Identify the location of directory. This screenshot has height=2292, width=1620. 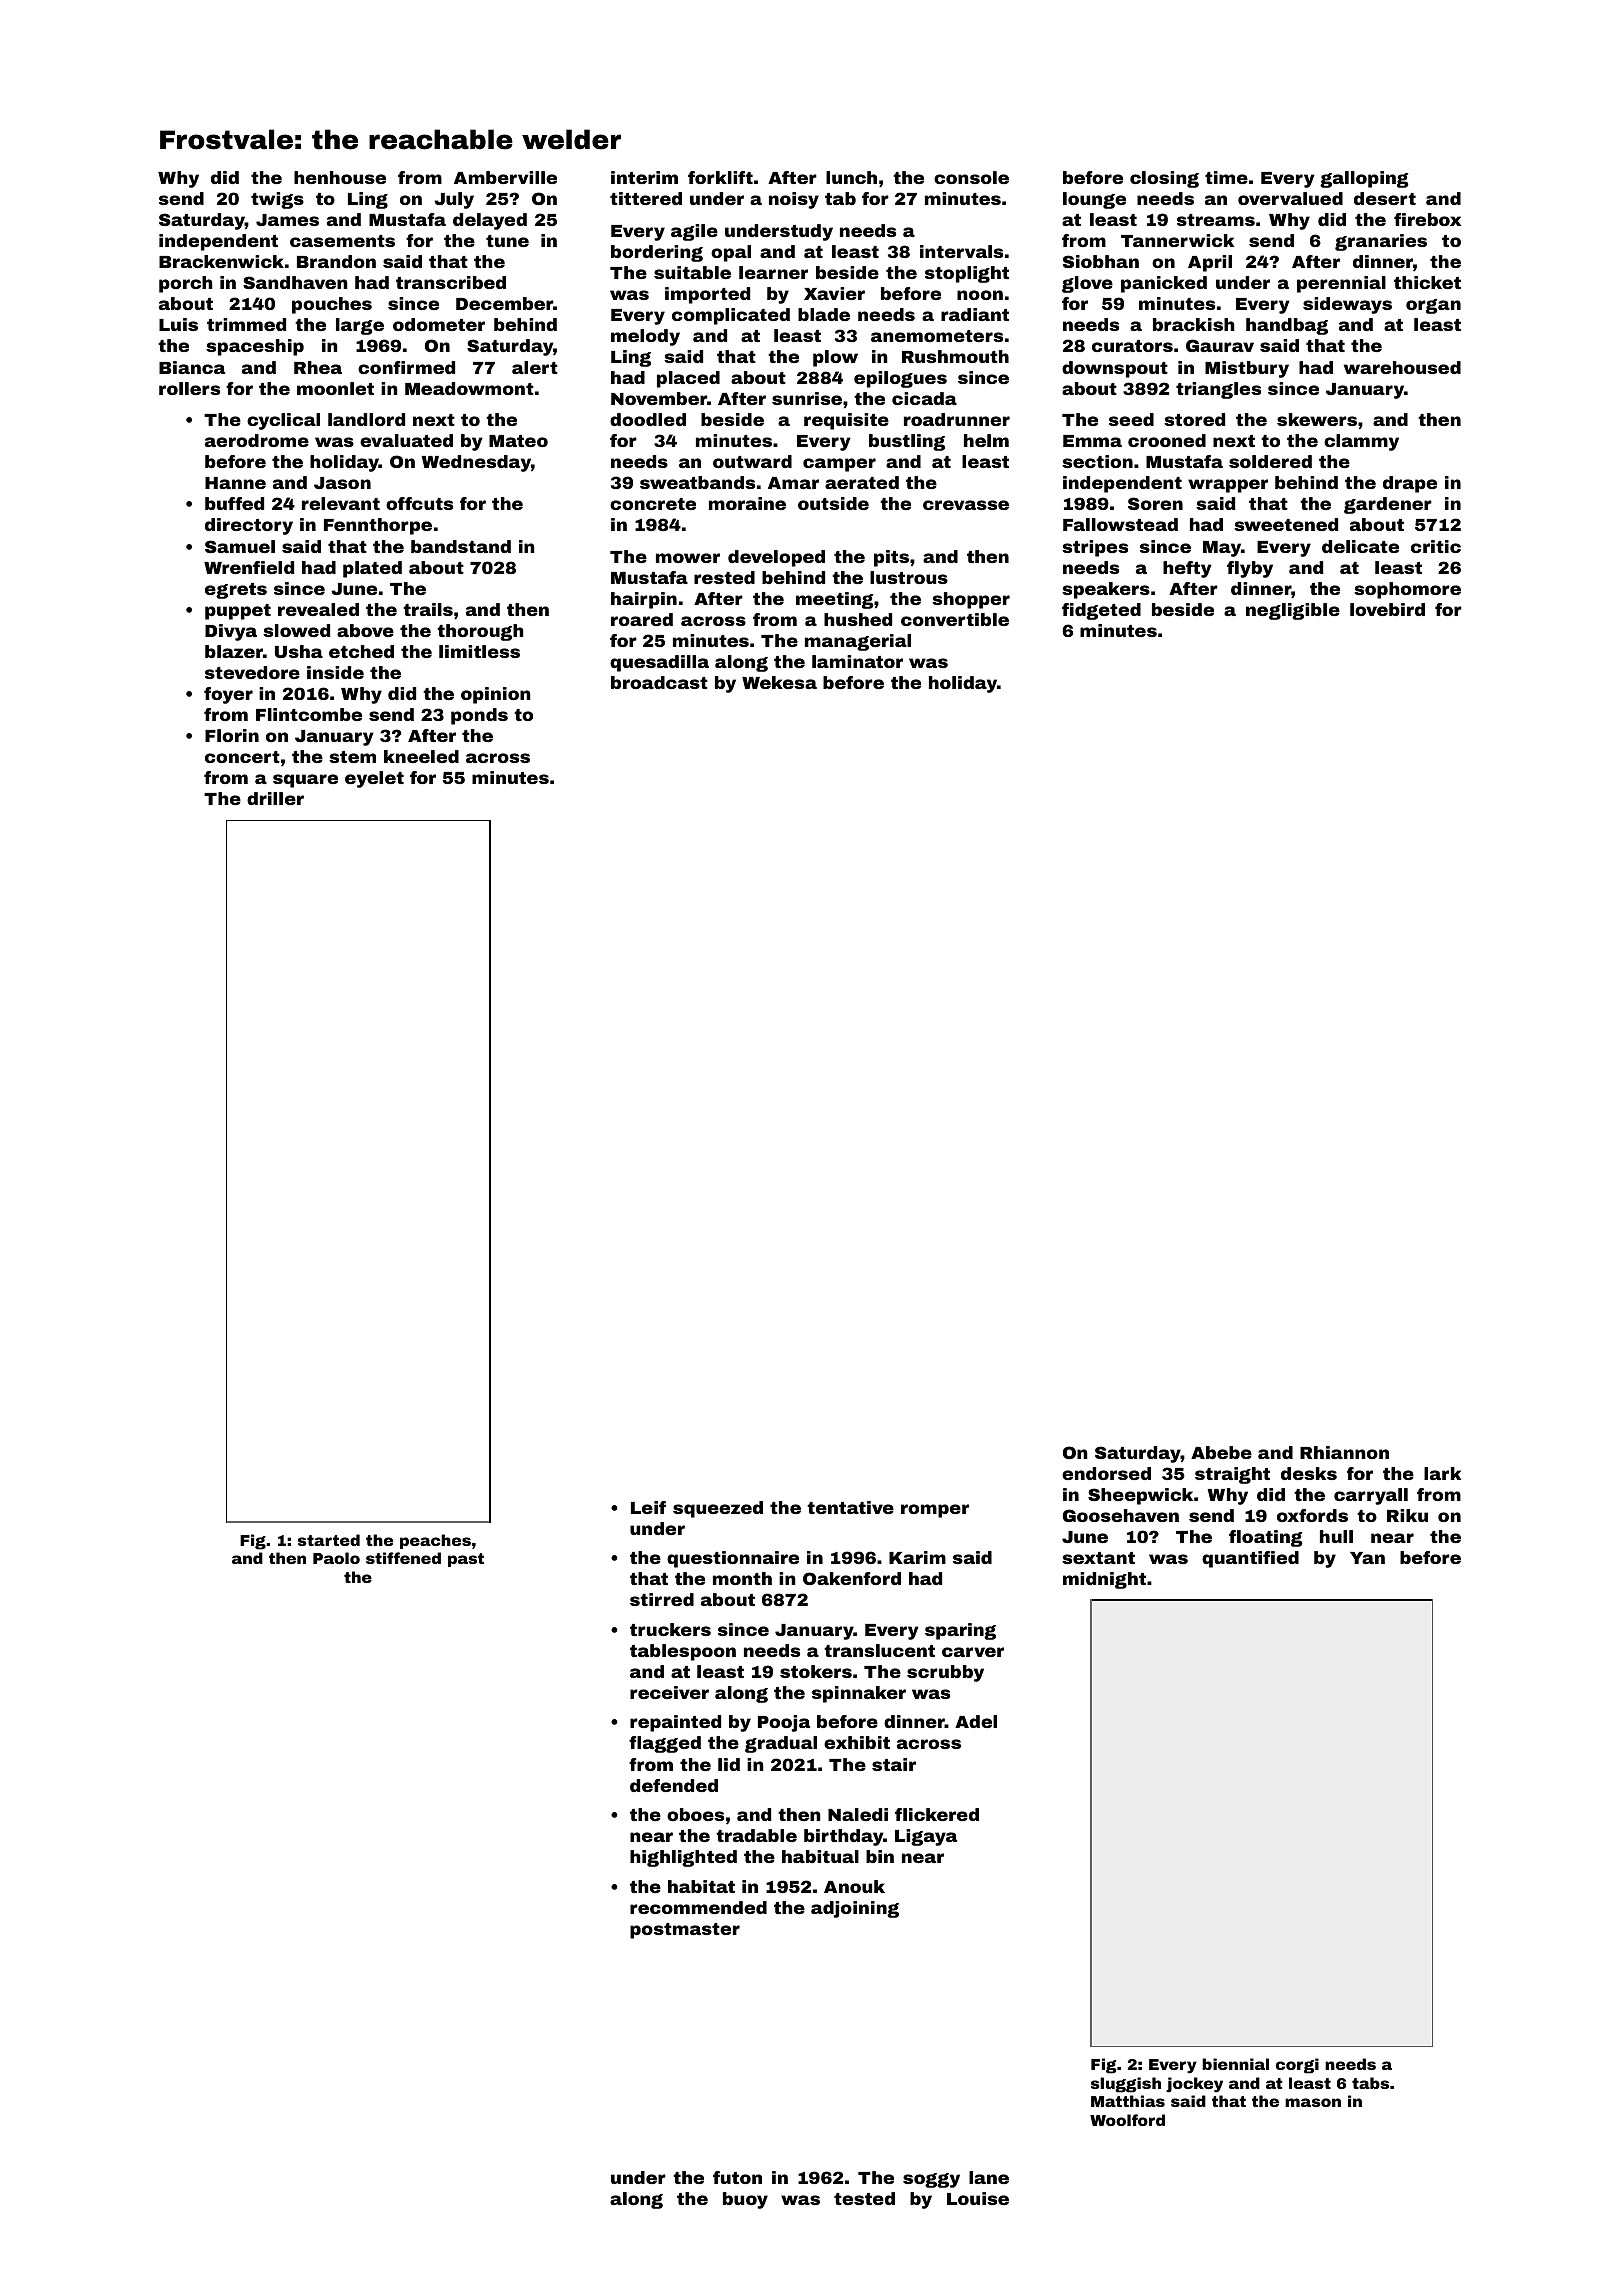
(249, 526).
